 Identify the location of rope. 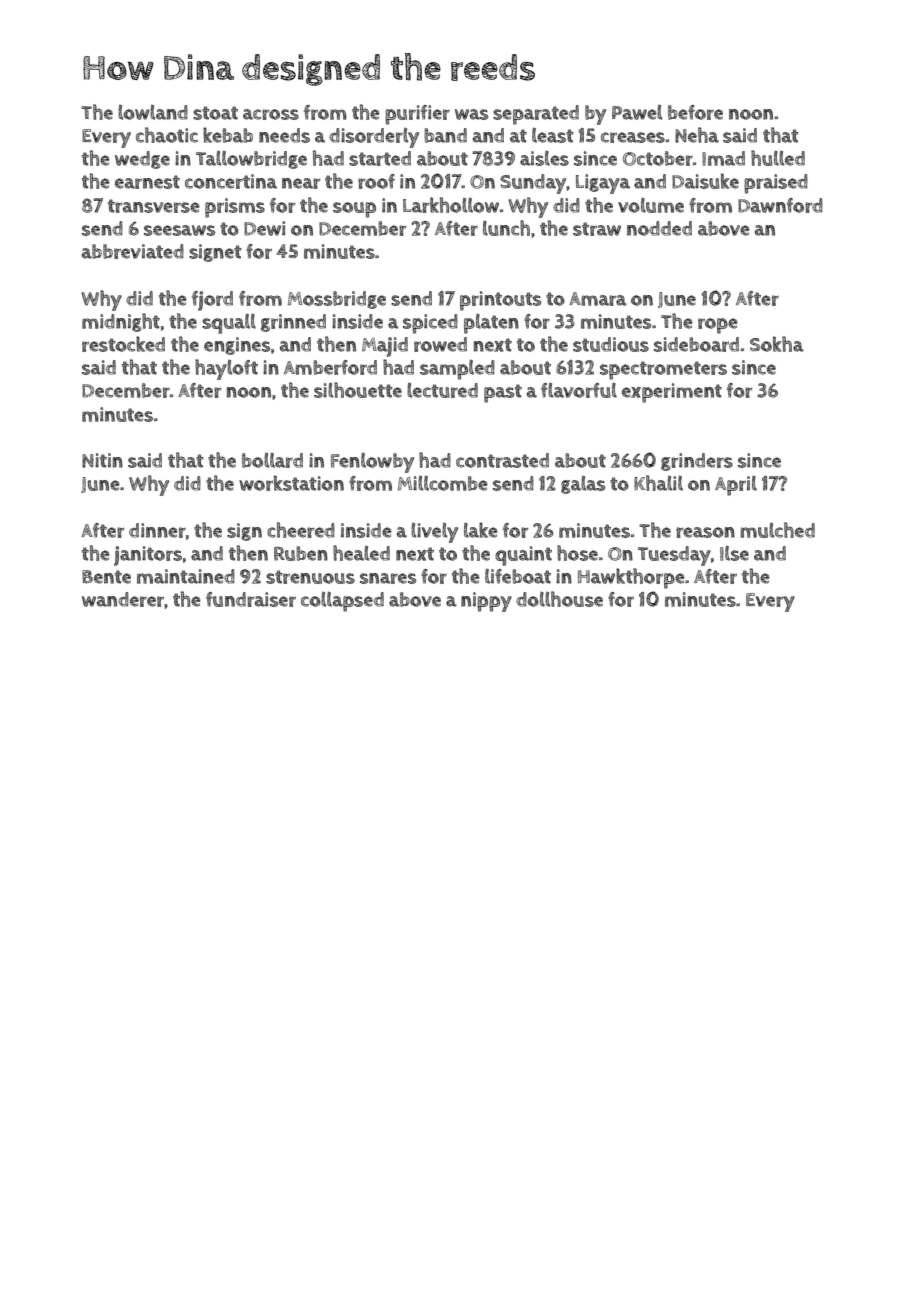
(718, 326).
